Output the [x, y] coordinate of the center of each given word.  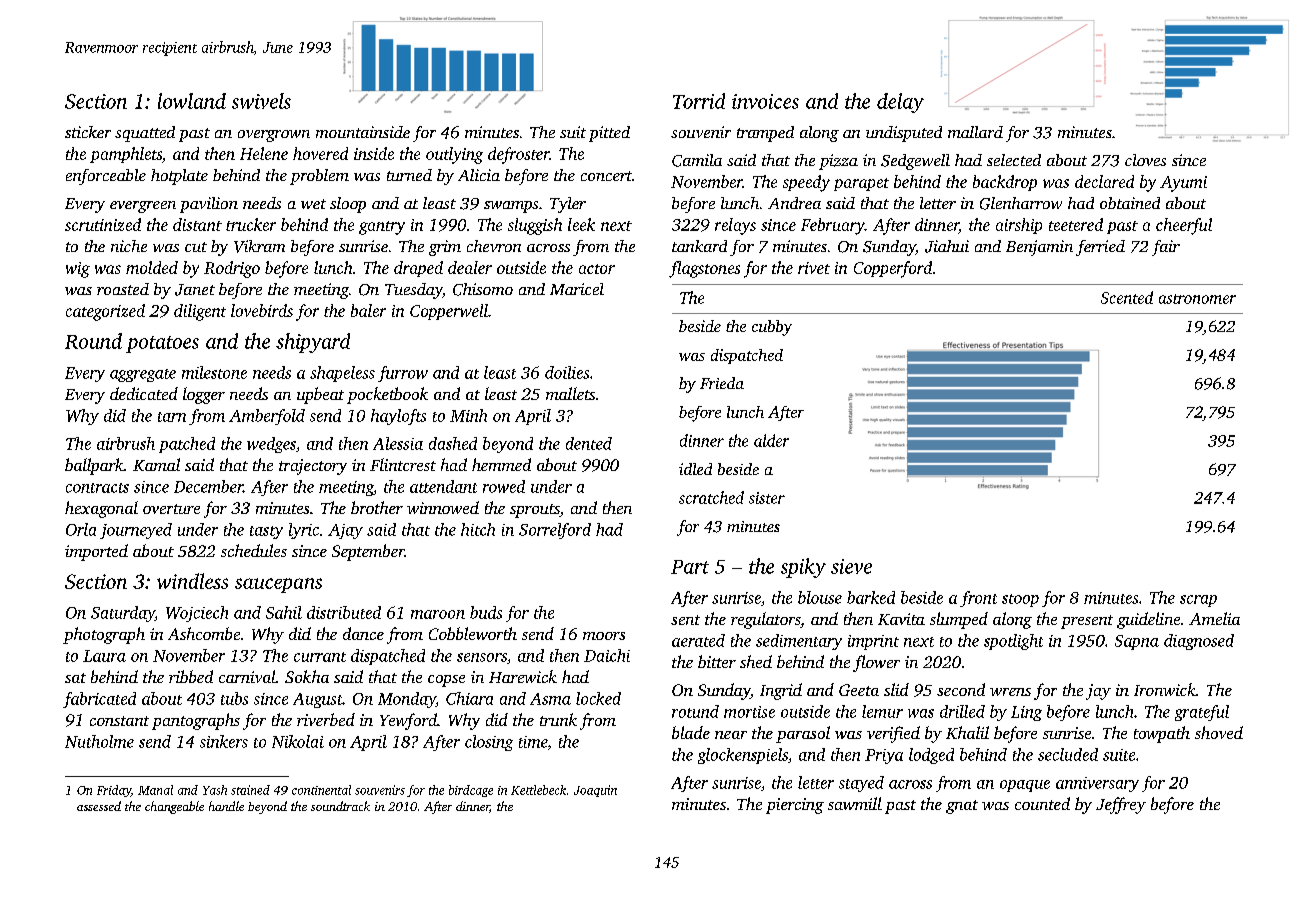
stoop [1020, 600]
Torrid [699, 101]
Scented [1127, 297]
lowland [192, 101]
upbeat [320, 395]
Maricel [577, 289]
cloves [1145, 160]
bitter [717, 661]
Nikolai [298, 741]
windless [192, 581]
